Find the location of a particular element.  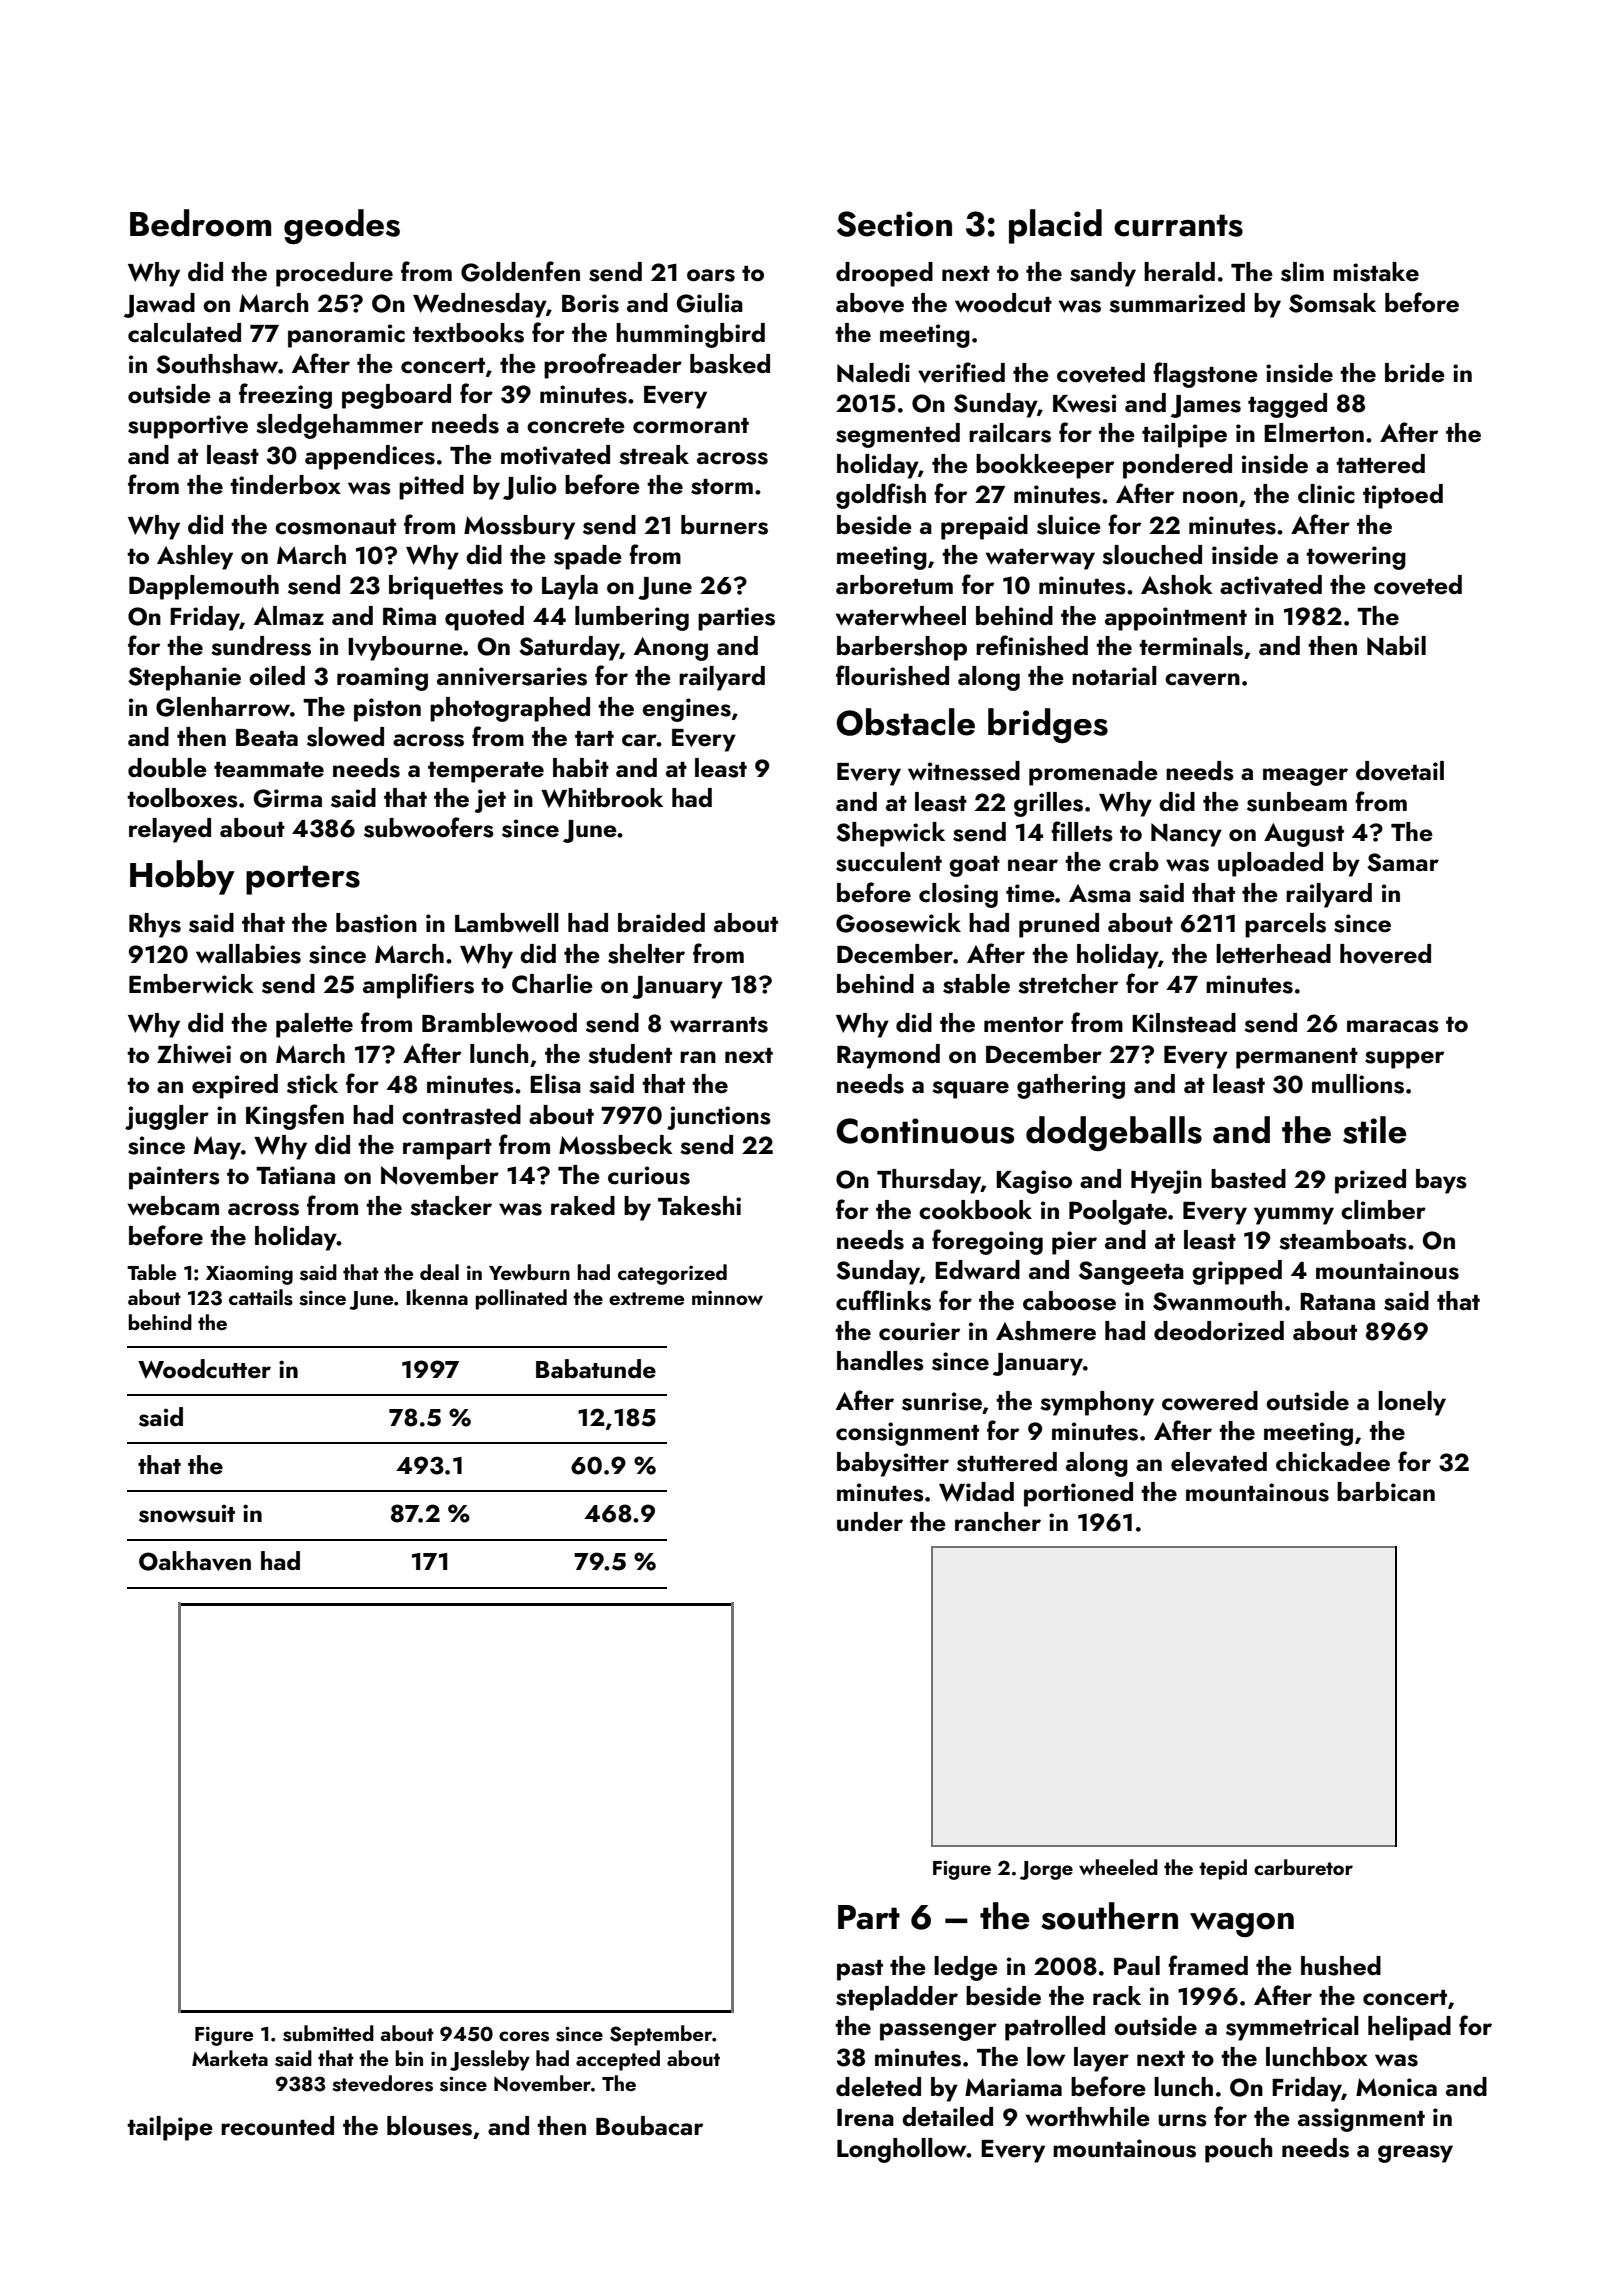

Goldenfen is located at coordinates (520, 271).
